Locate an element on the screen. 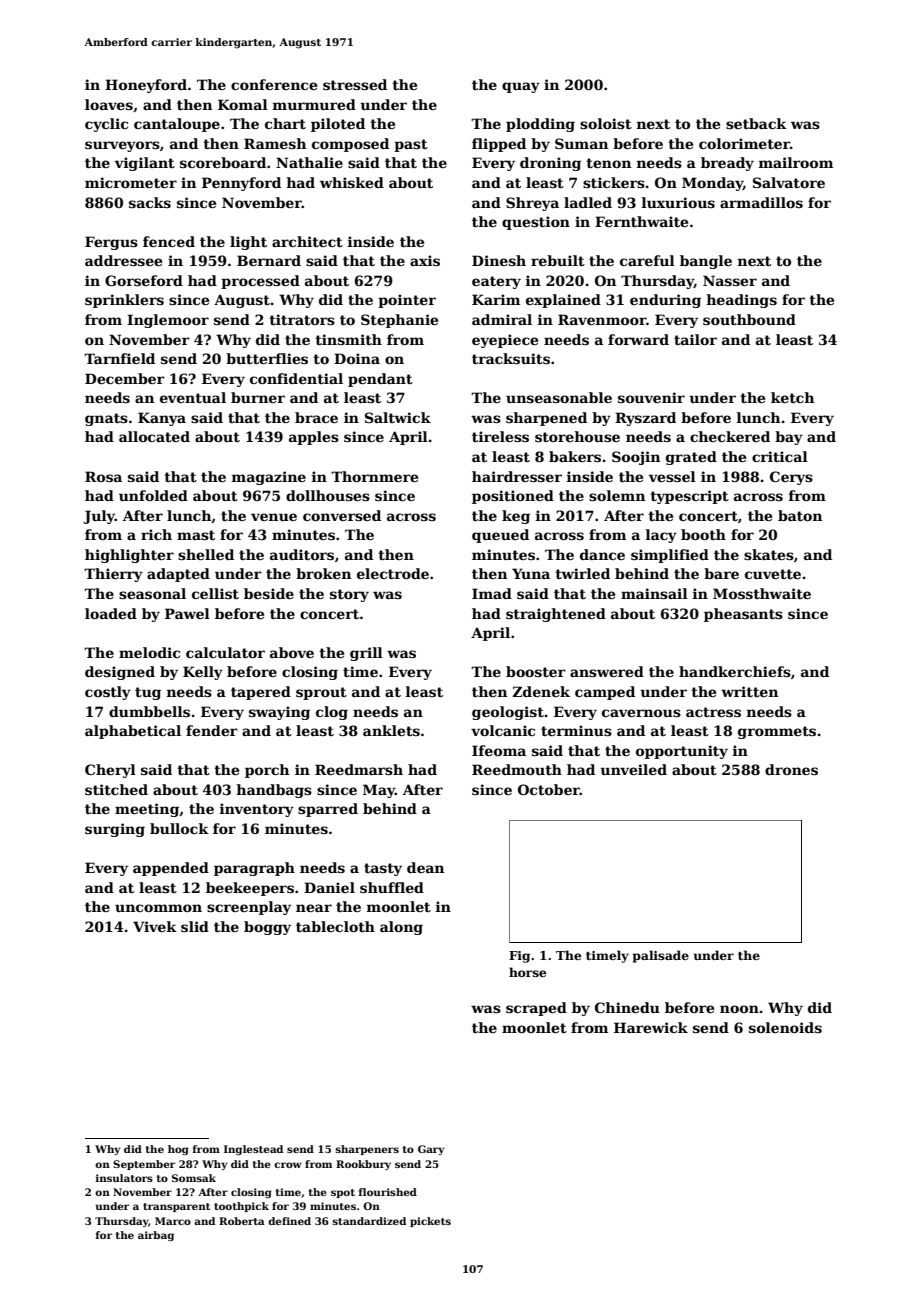 Image resolution: width=924 pixels, height=1308 pixels. volcanic is located at coordinates (503, 730).
